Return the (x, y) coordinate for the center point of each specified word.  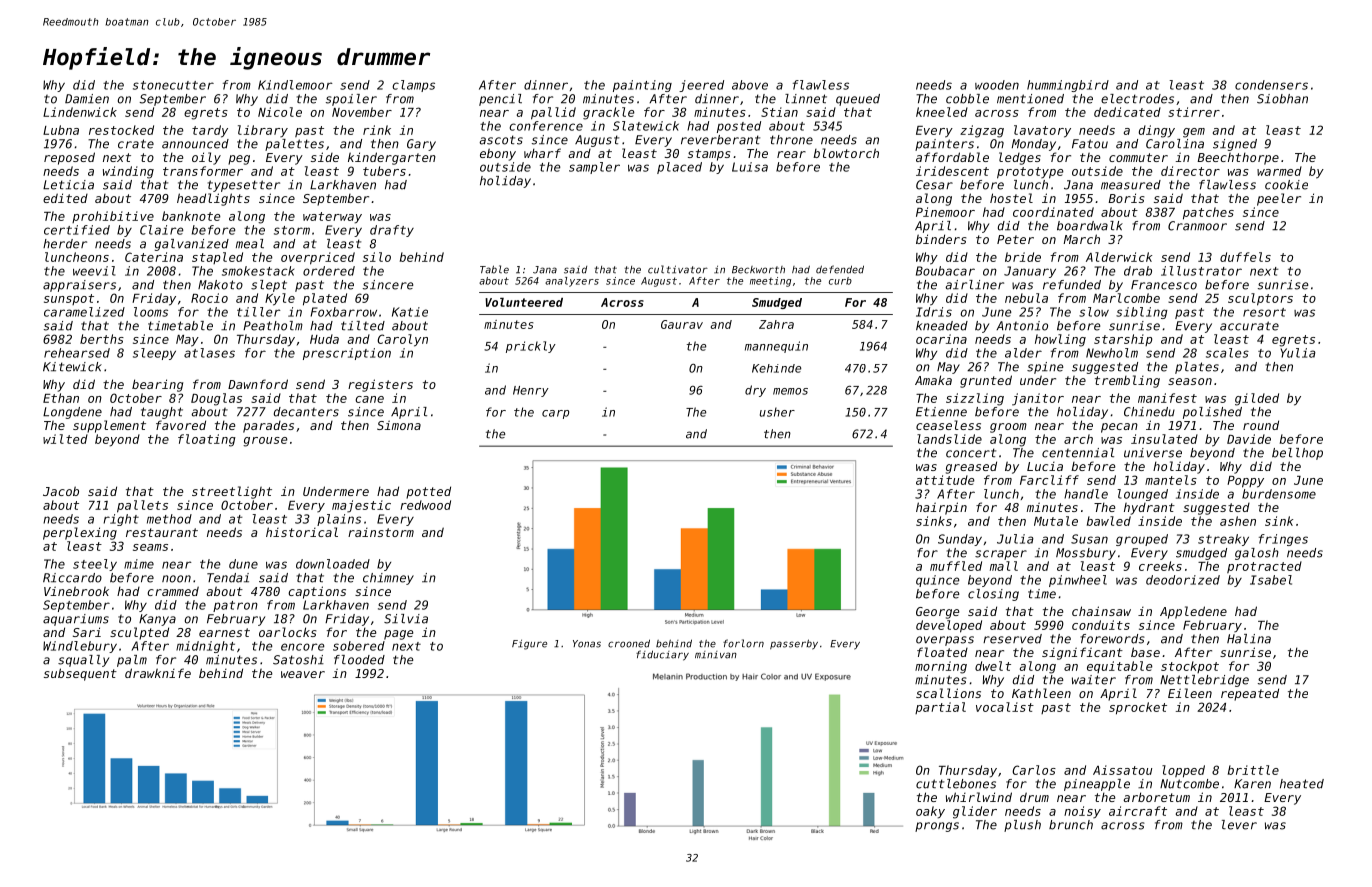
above (750, 85)
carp (555, 414)
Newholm (1112, 353)
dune (243, 564)
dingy (1157, 131)
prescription (347, 354)
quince (938, 581)
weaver (303, 674)
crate (136, 144)
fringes (1283, 540)
